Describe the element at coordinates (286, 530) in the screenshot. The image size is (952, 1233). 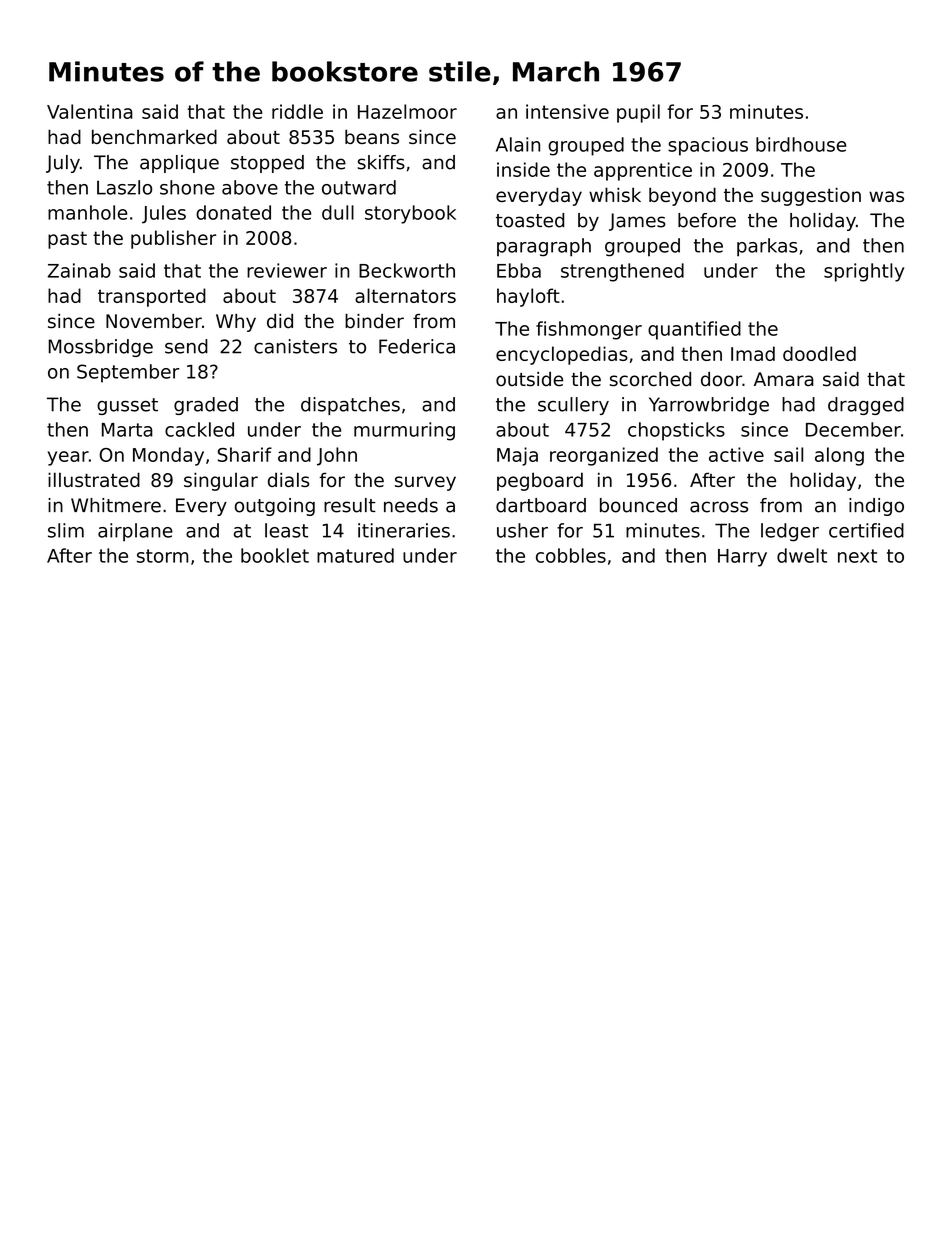
I see `least` at that location.
